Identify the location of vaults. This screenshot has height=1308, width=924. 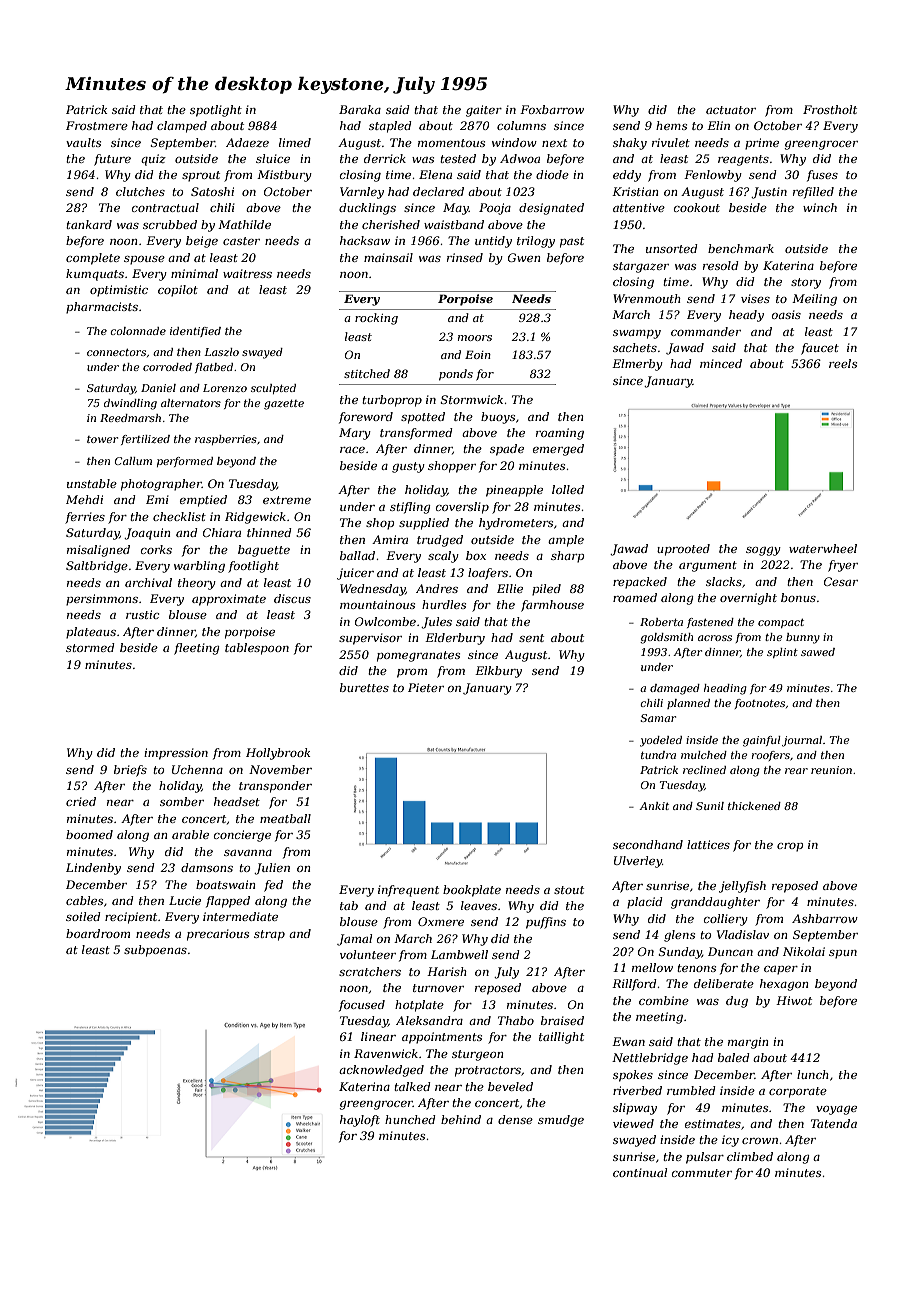
(83, 142).
